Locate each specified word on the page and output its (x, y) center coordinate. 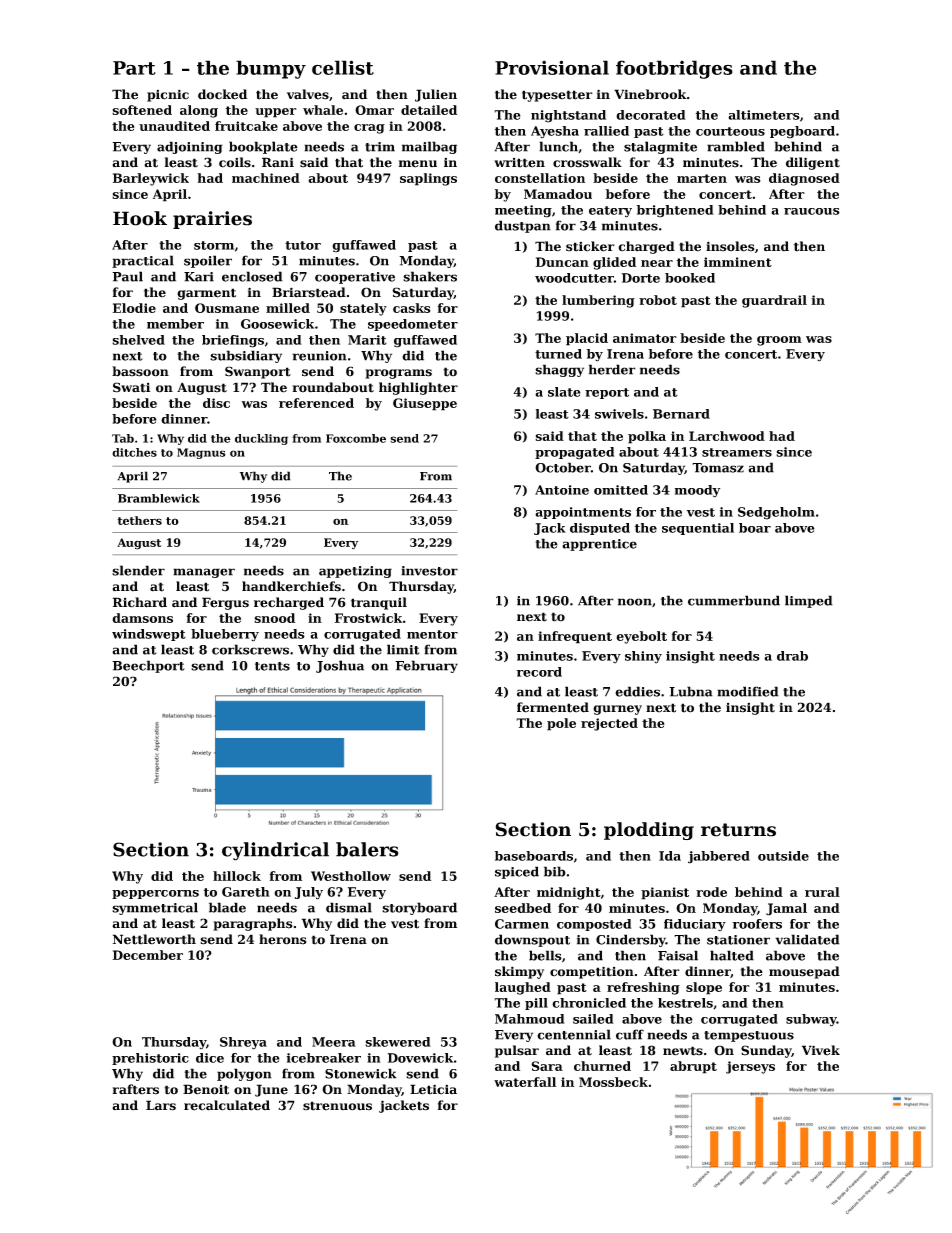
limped (809, 601)
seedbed (523, 908)
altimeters (763, 115)
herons (282, 939)
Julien (436, 95)
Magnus (201, 453)
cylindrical (275, 851)
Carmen (522, 924)
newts (683, 1051)
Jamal (786, 909)
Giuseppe (425, 404)
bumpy (271, 69)
